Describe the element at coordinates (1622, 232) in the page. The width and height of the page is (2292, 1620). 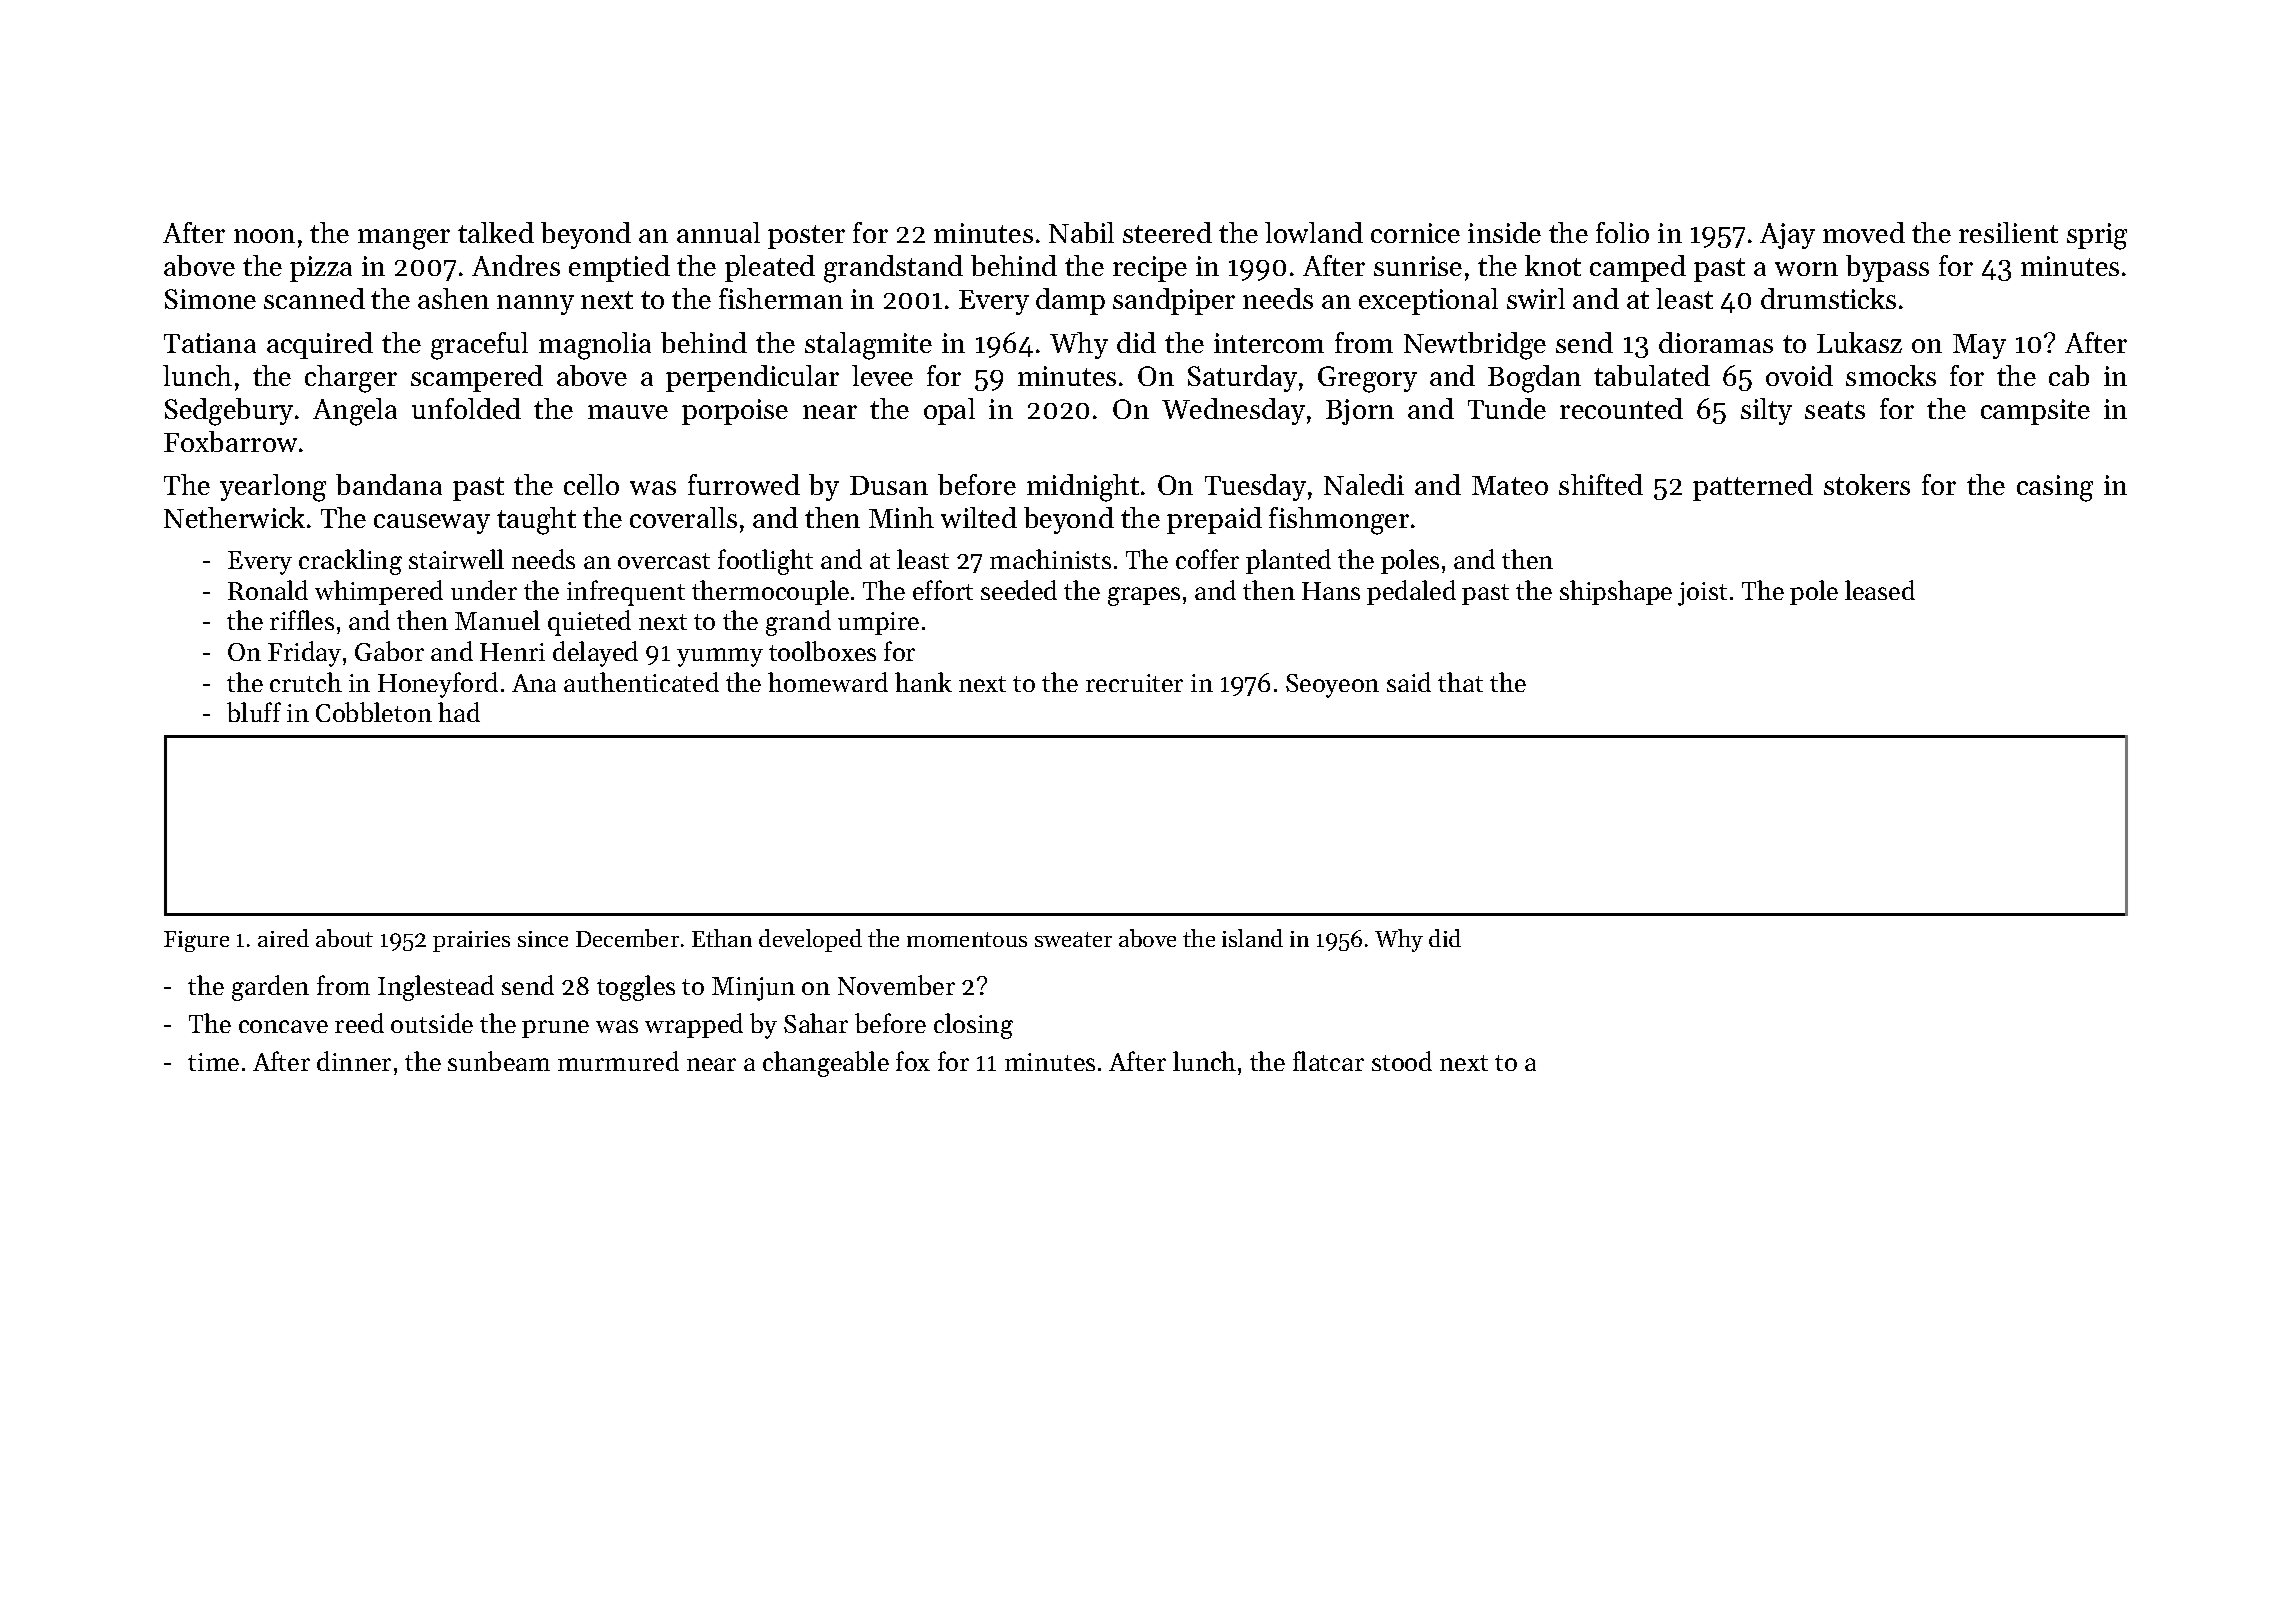
I see `folio` at that location.
